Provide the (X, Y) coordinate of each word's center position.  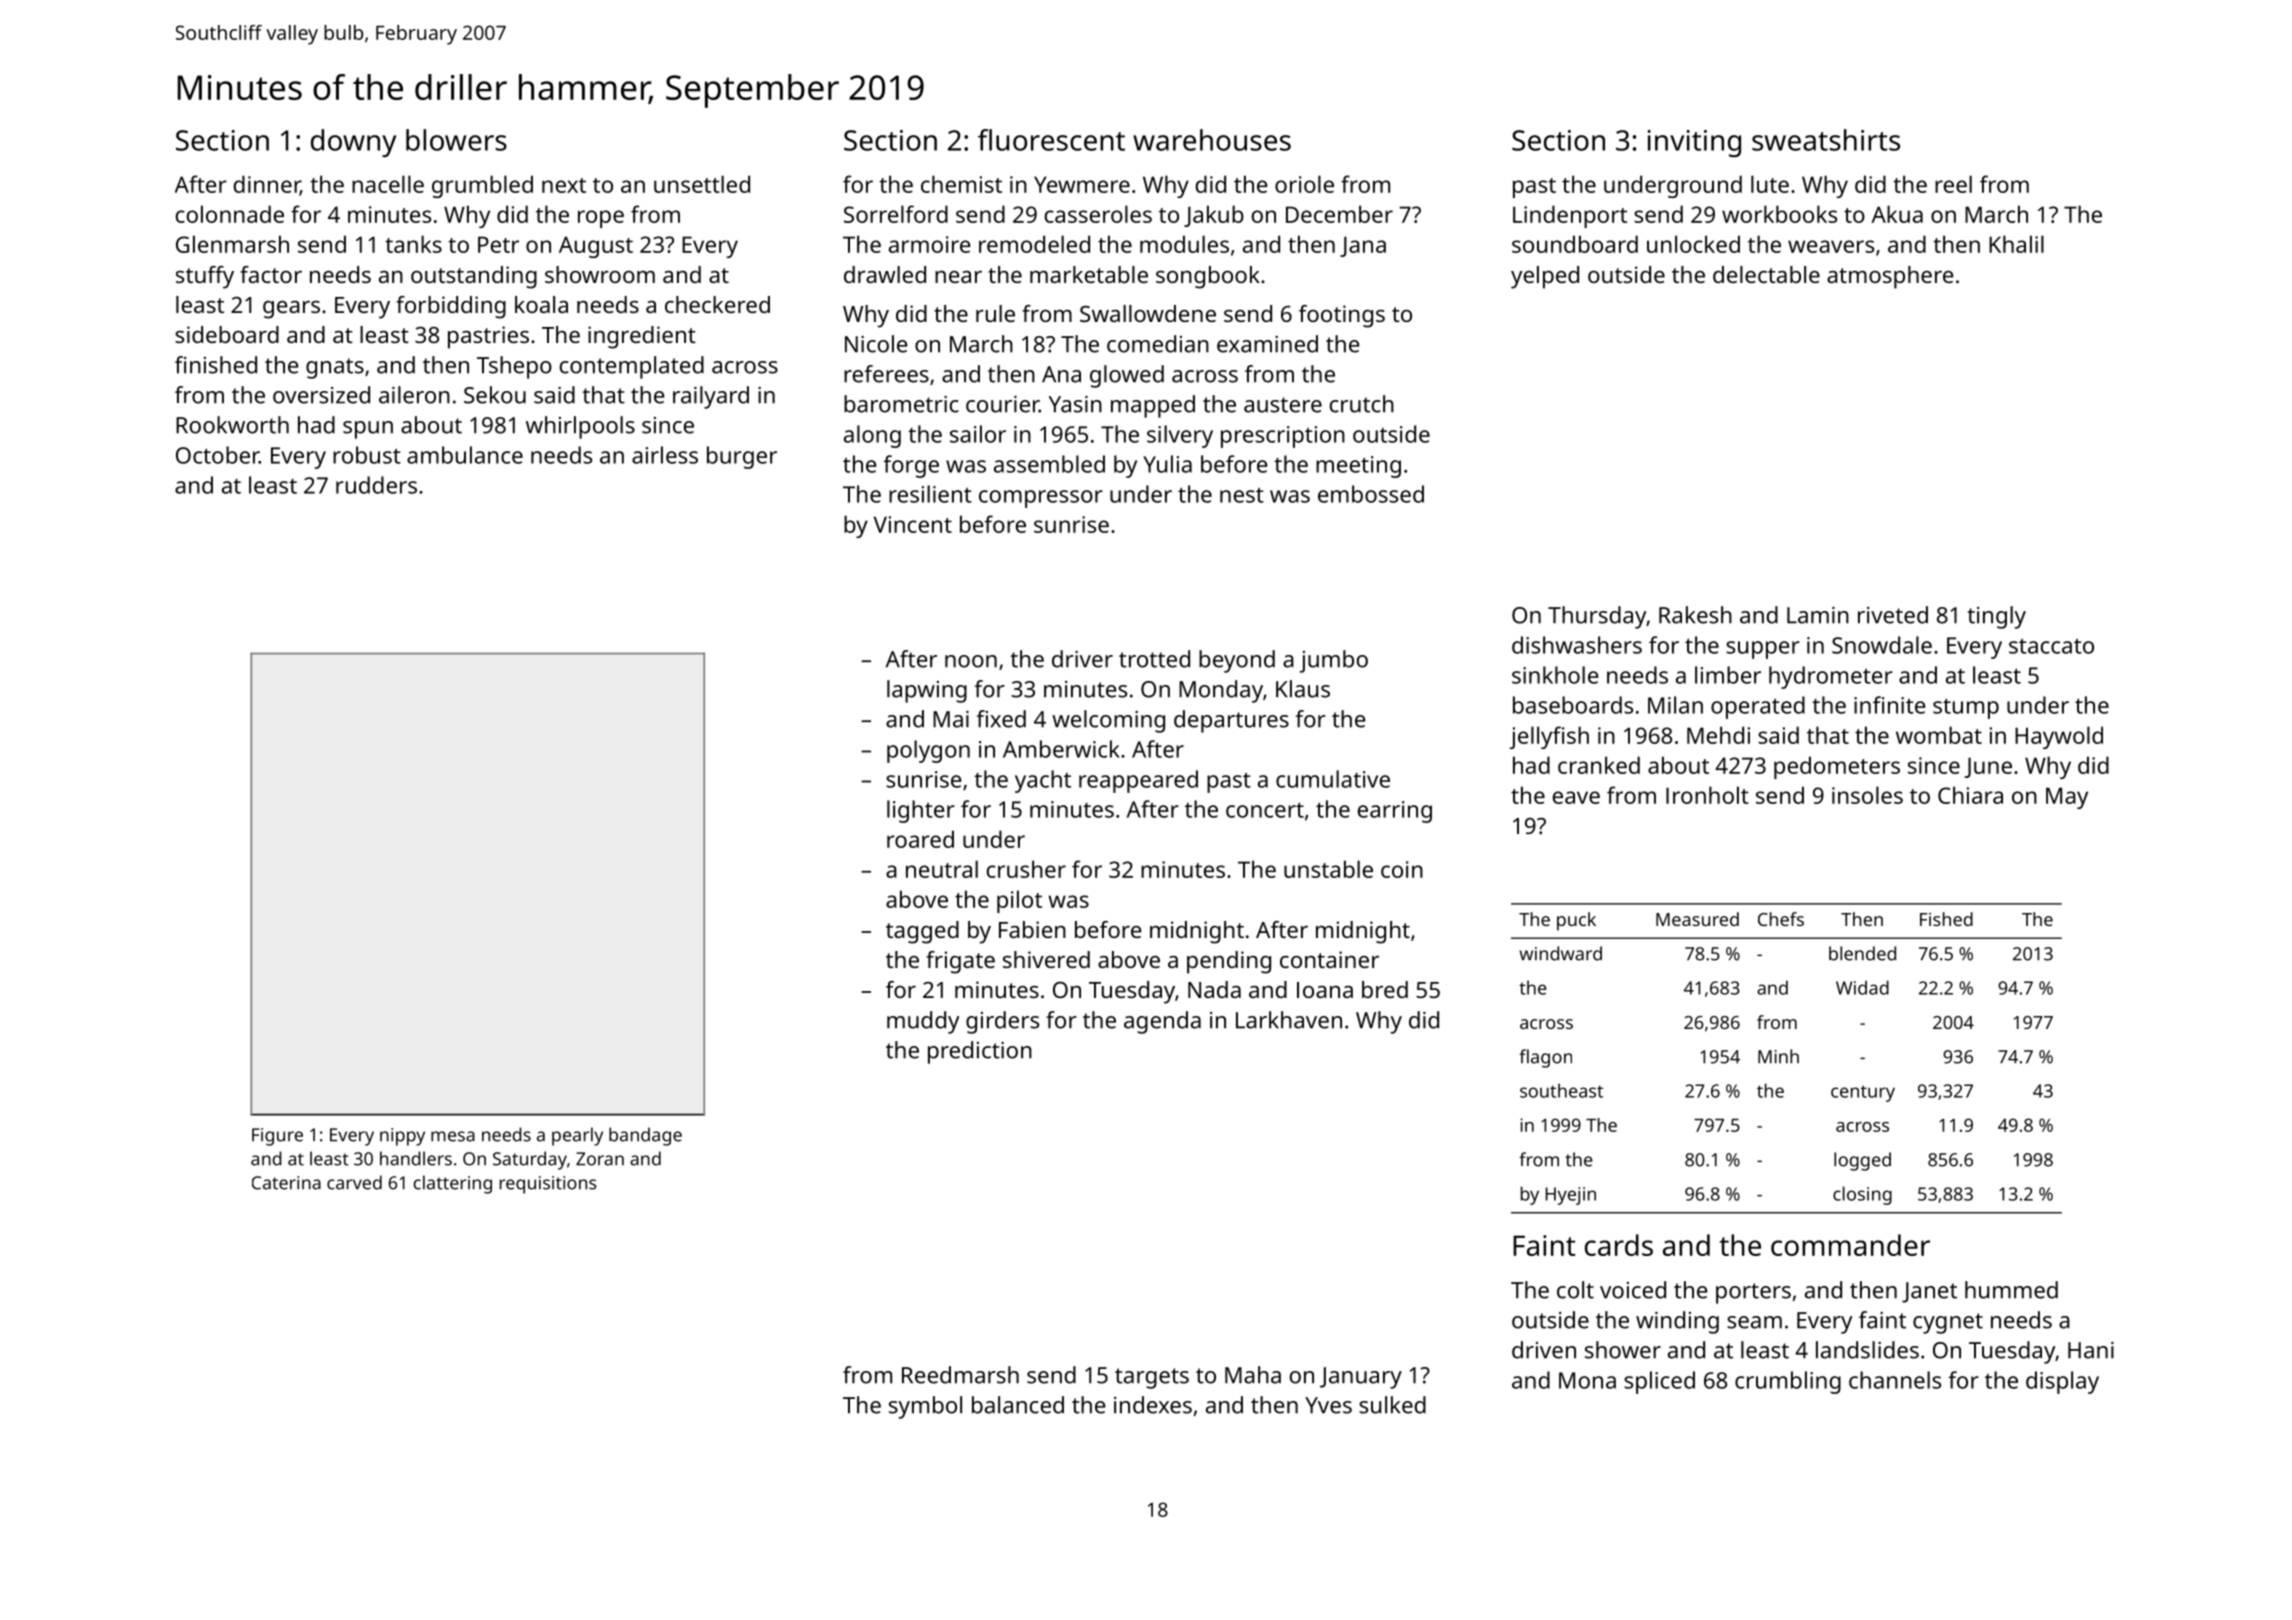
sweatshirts (1826, 140)
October (217, 455)
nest (1242, 495)
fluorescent (1051, 140)
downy (353, 143)
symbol (925, 1407)
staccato (2051, 646)
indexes (1153, 1405)
